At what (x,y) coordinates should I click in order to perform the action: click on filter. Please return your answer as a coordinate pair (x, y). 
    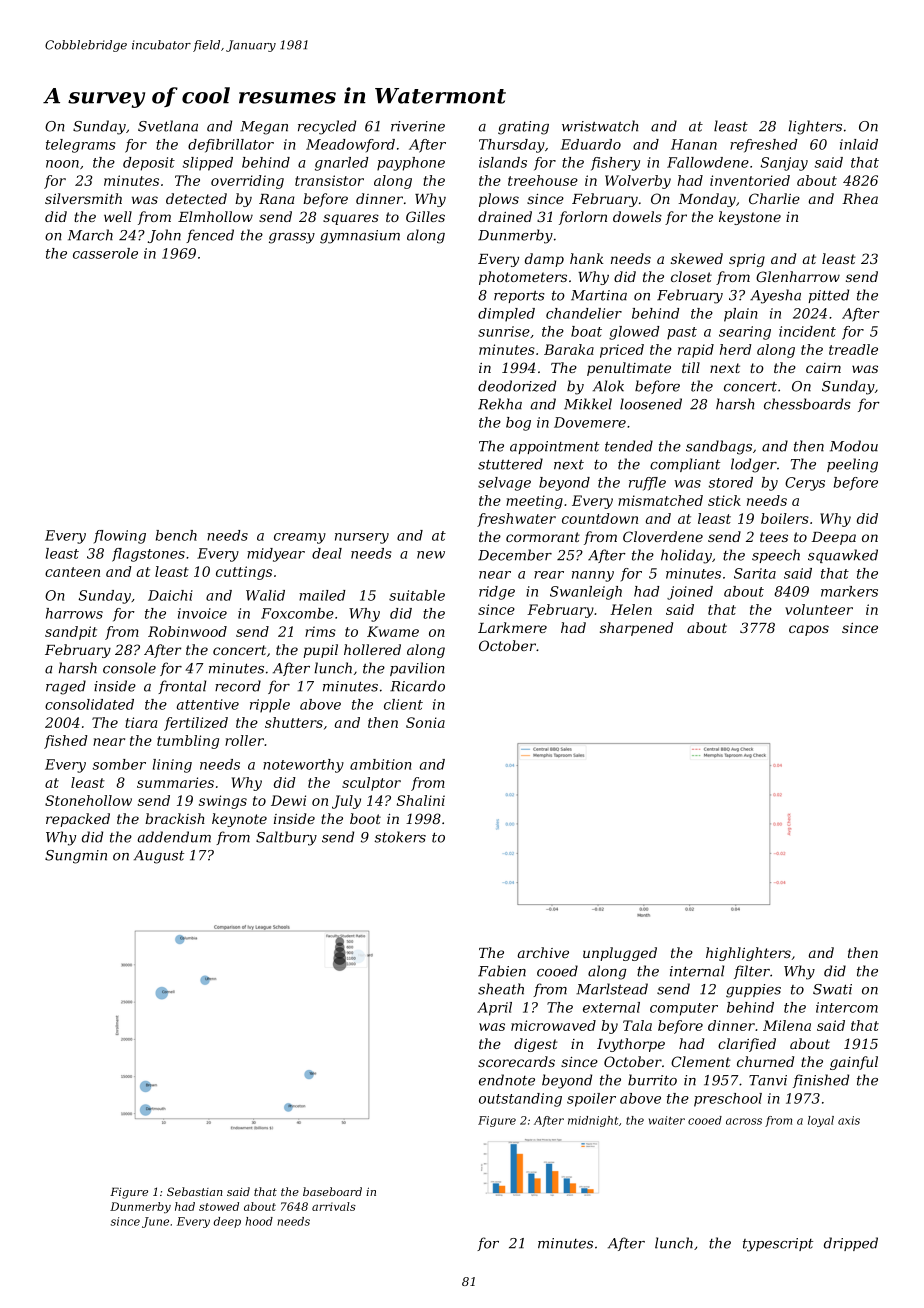
    Looking at the image, I should click on (752, 972).
